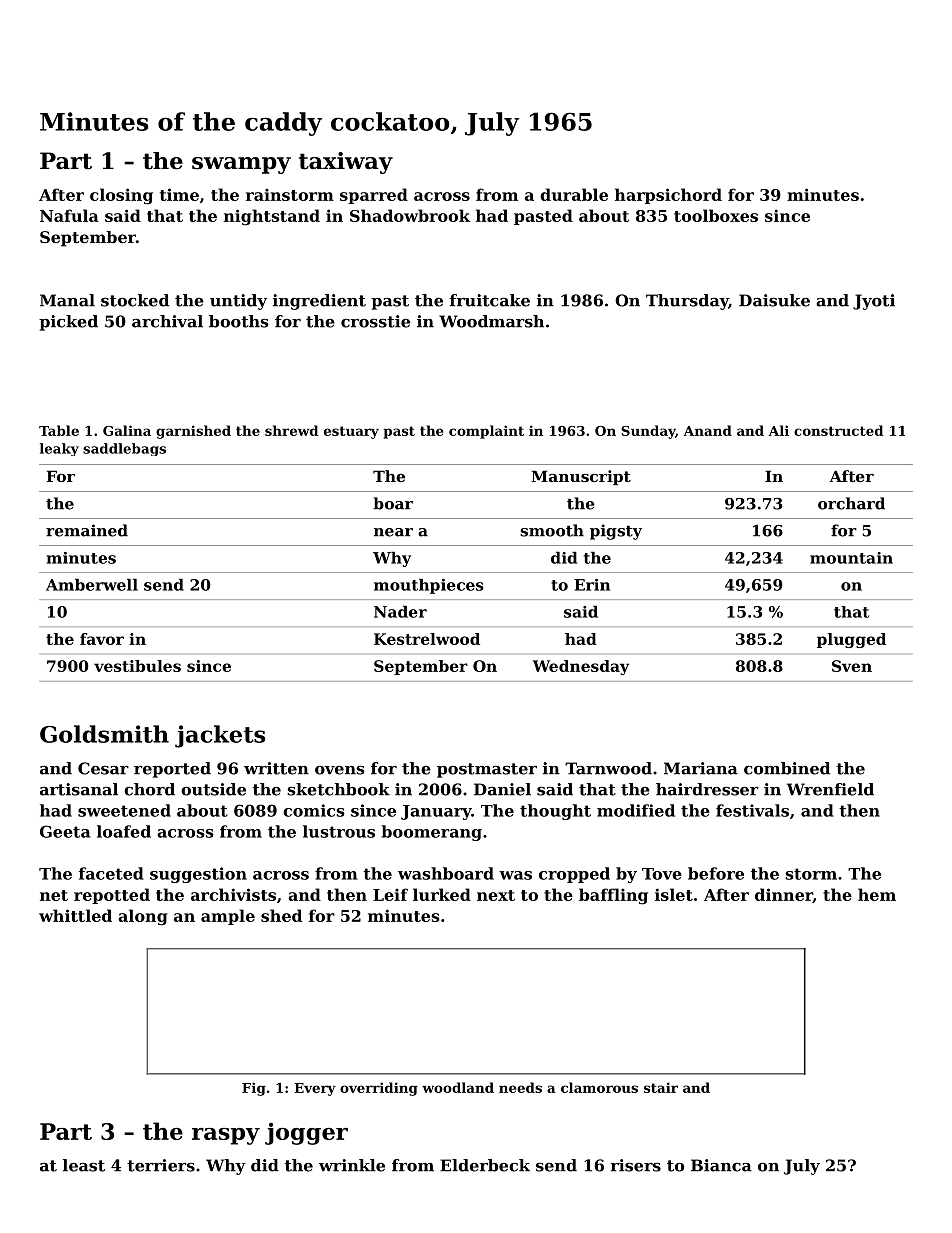  What do you see at coordinates (851, 558) in the screenshot?
I see `mountain` at bounding box center [851, 558].
